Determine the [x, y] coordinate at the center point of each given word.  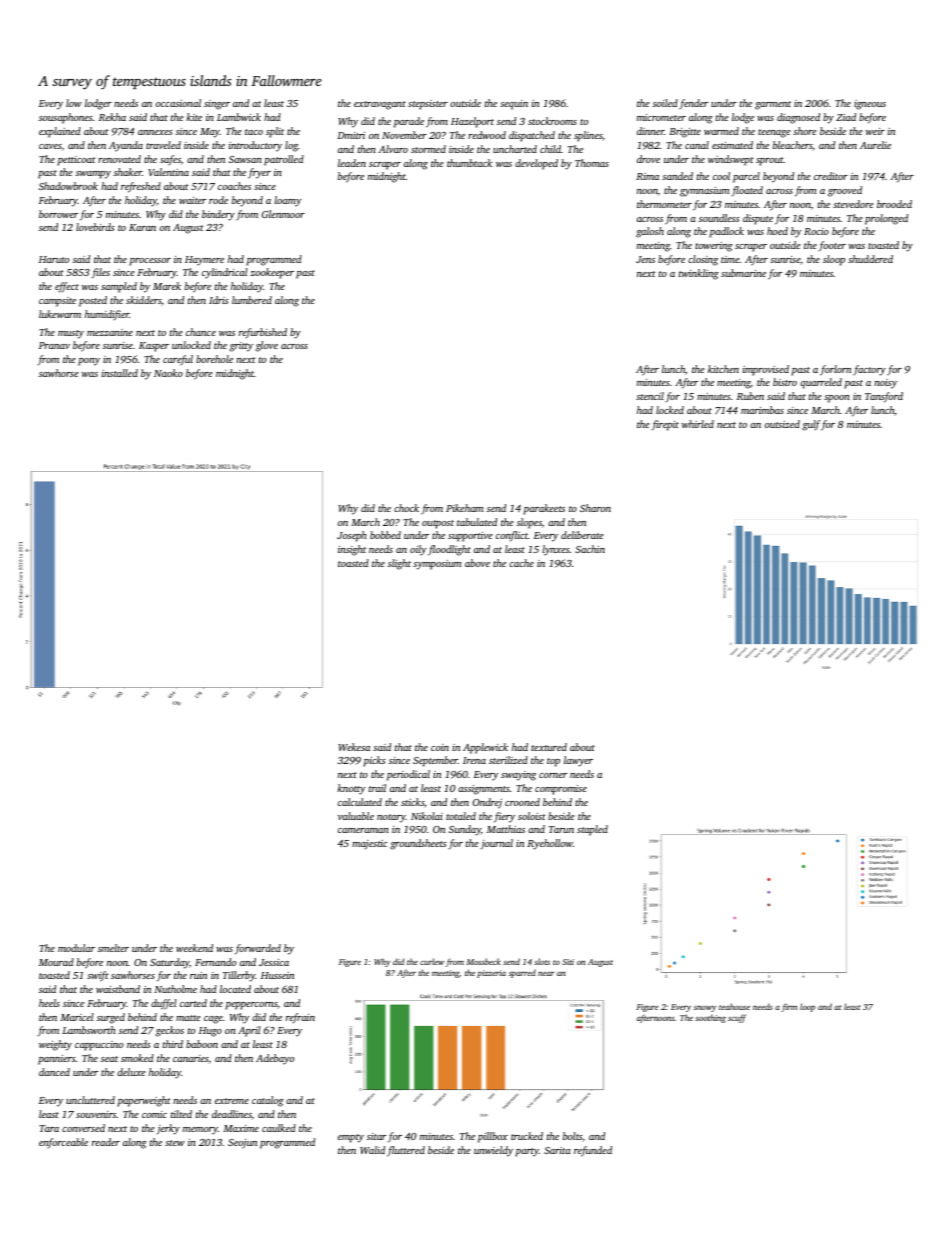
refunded [593, 1151]
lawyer [578, 761]
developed [536, 164]
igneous [870, 105]
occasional [178, 103]
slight [399, 564]
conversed [83, 1128]
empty [351, 1138]
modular [76, 948]
